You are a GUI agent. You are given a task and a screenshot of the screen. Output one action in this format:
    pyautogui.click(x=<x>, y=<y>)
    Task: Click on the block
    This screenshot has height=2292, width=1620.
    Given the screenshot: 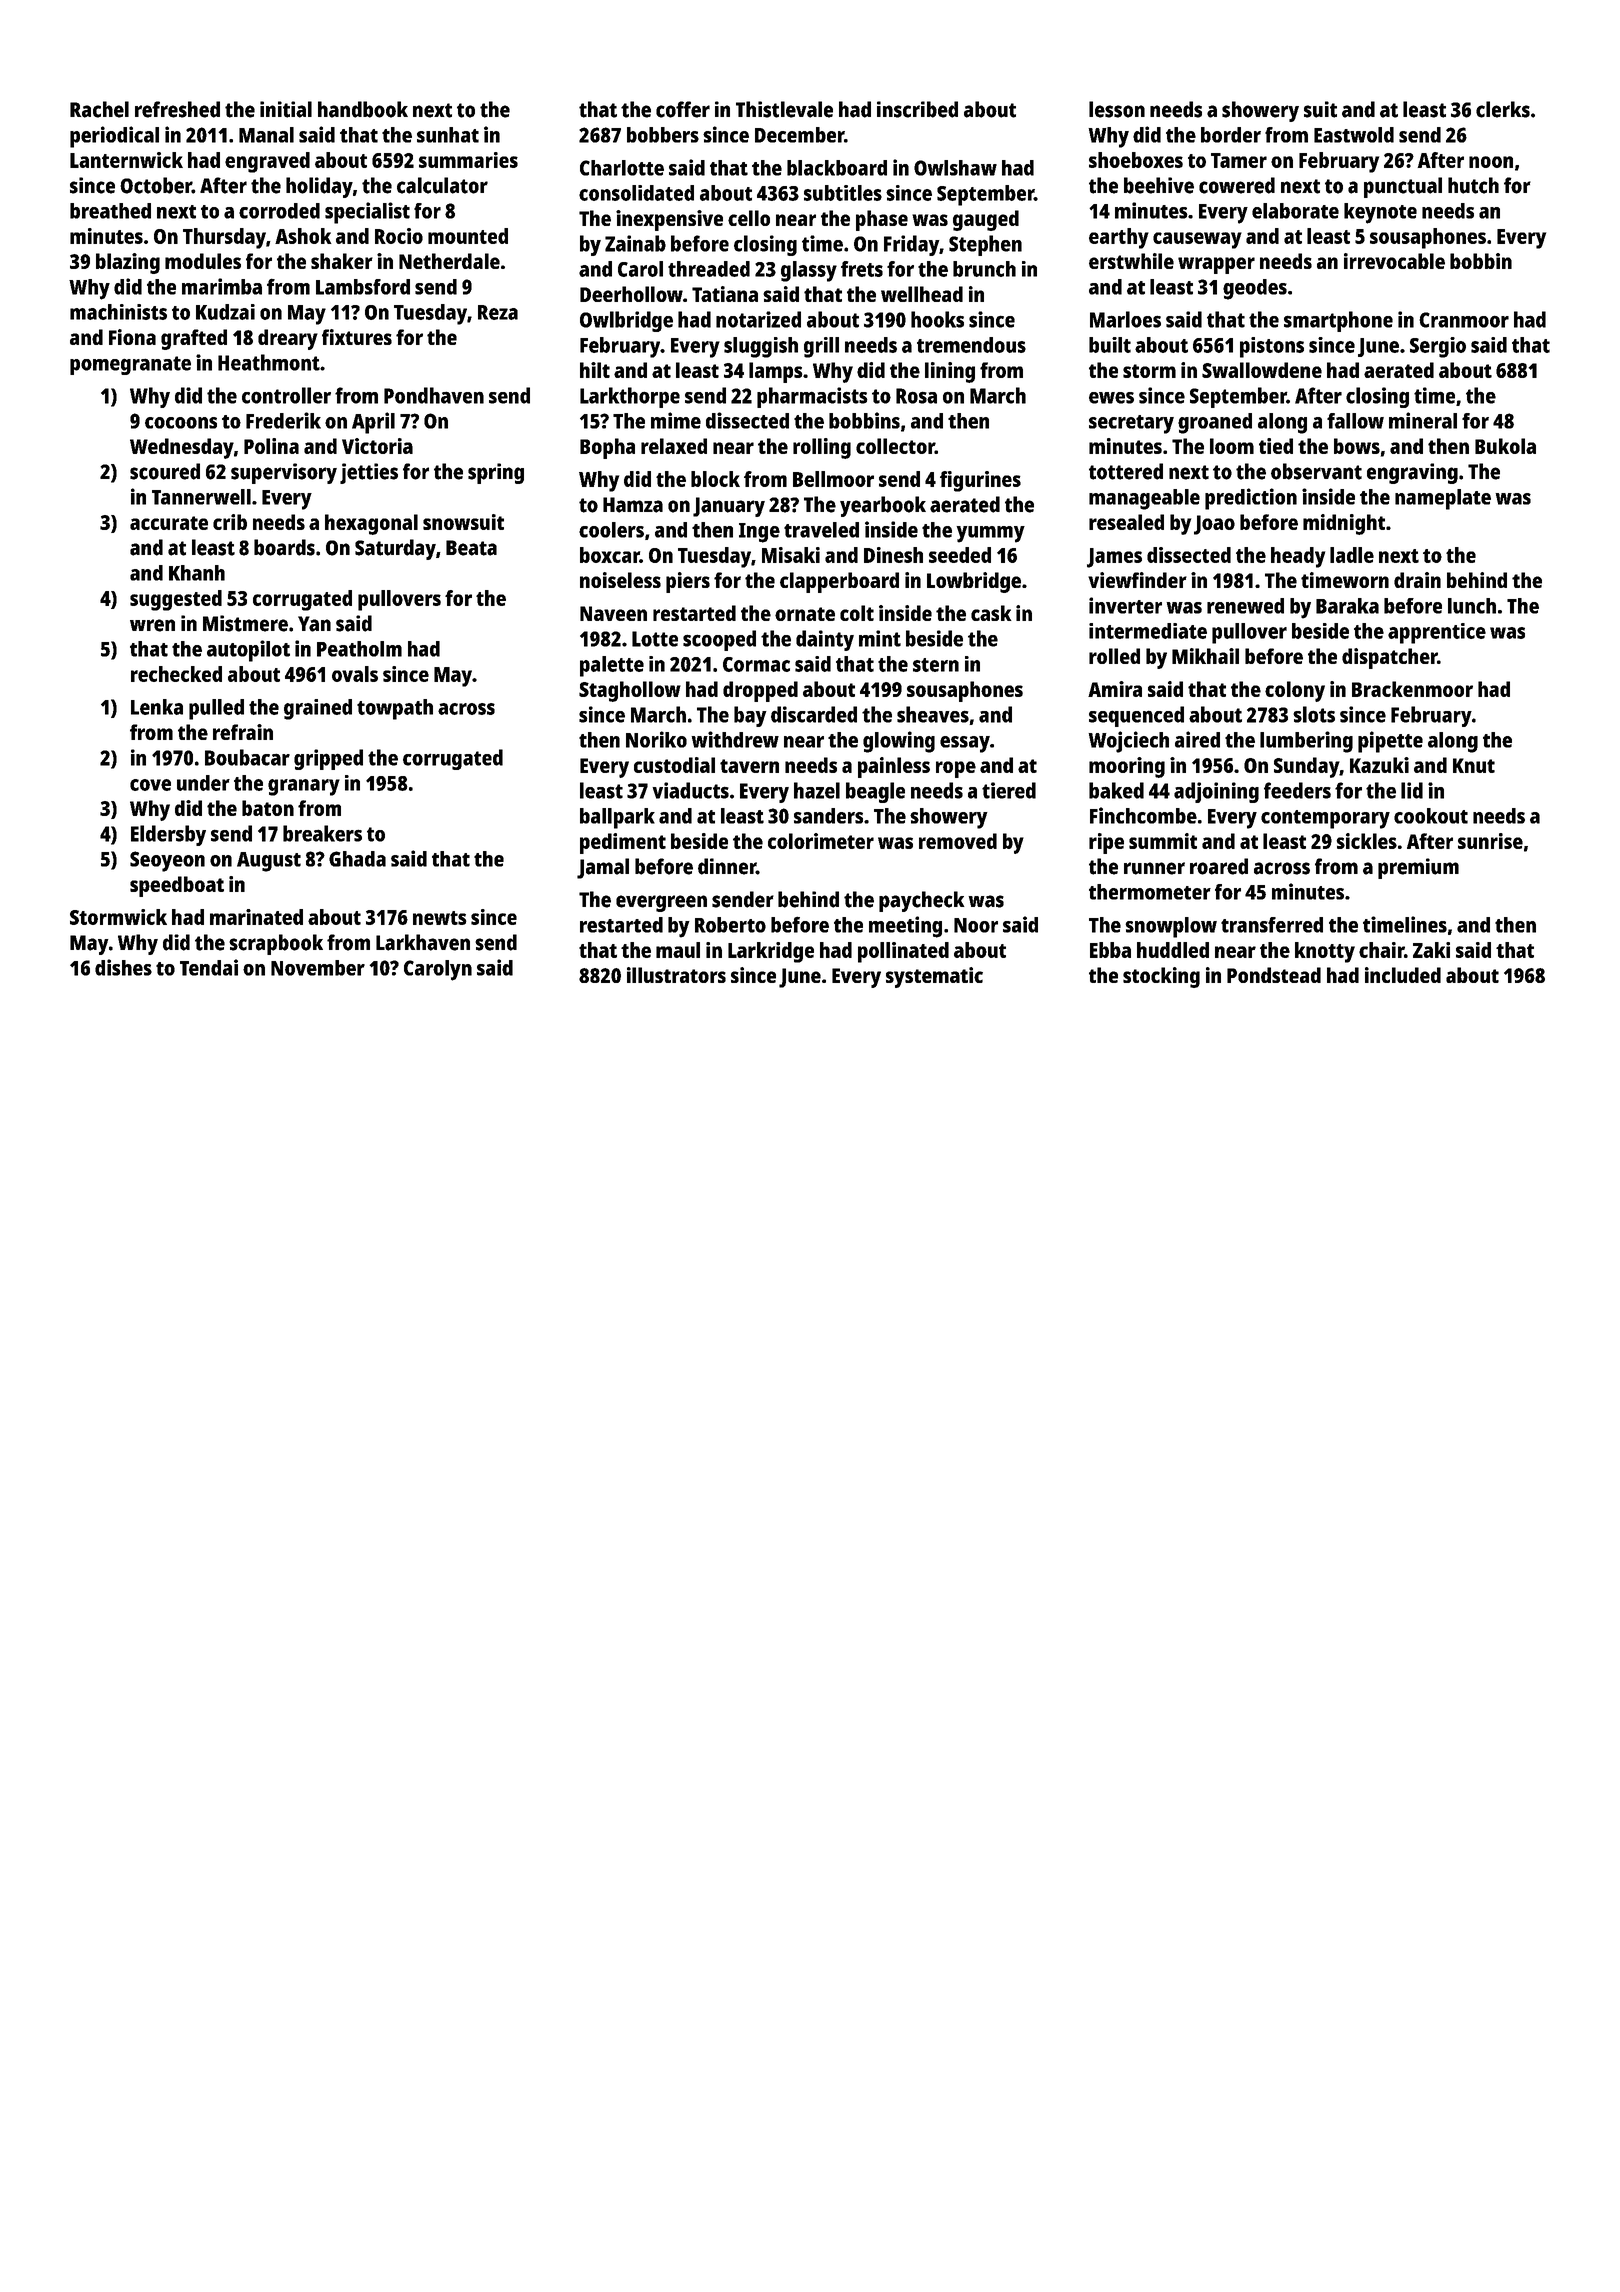 What is the action you would take?
    pyautogui.click(x=715, y=479)
